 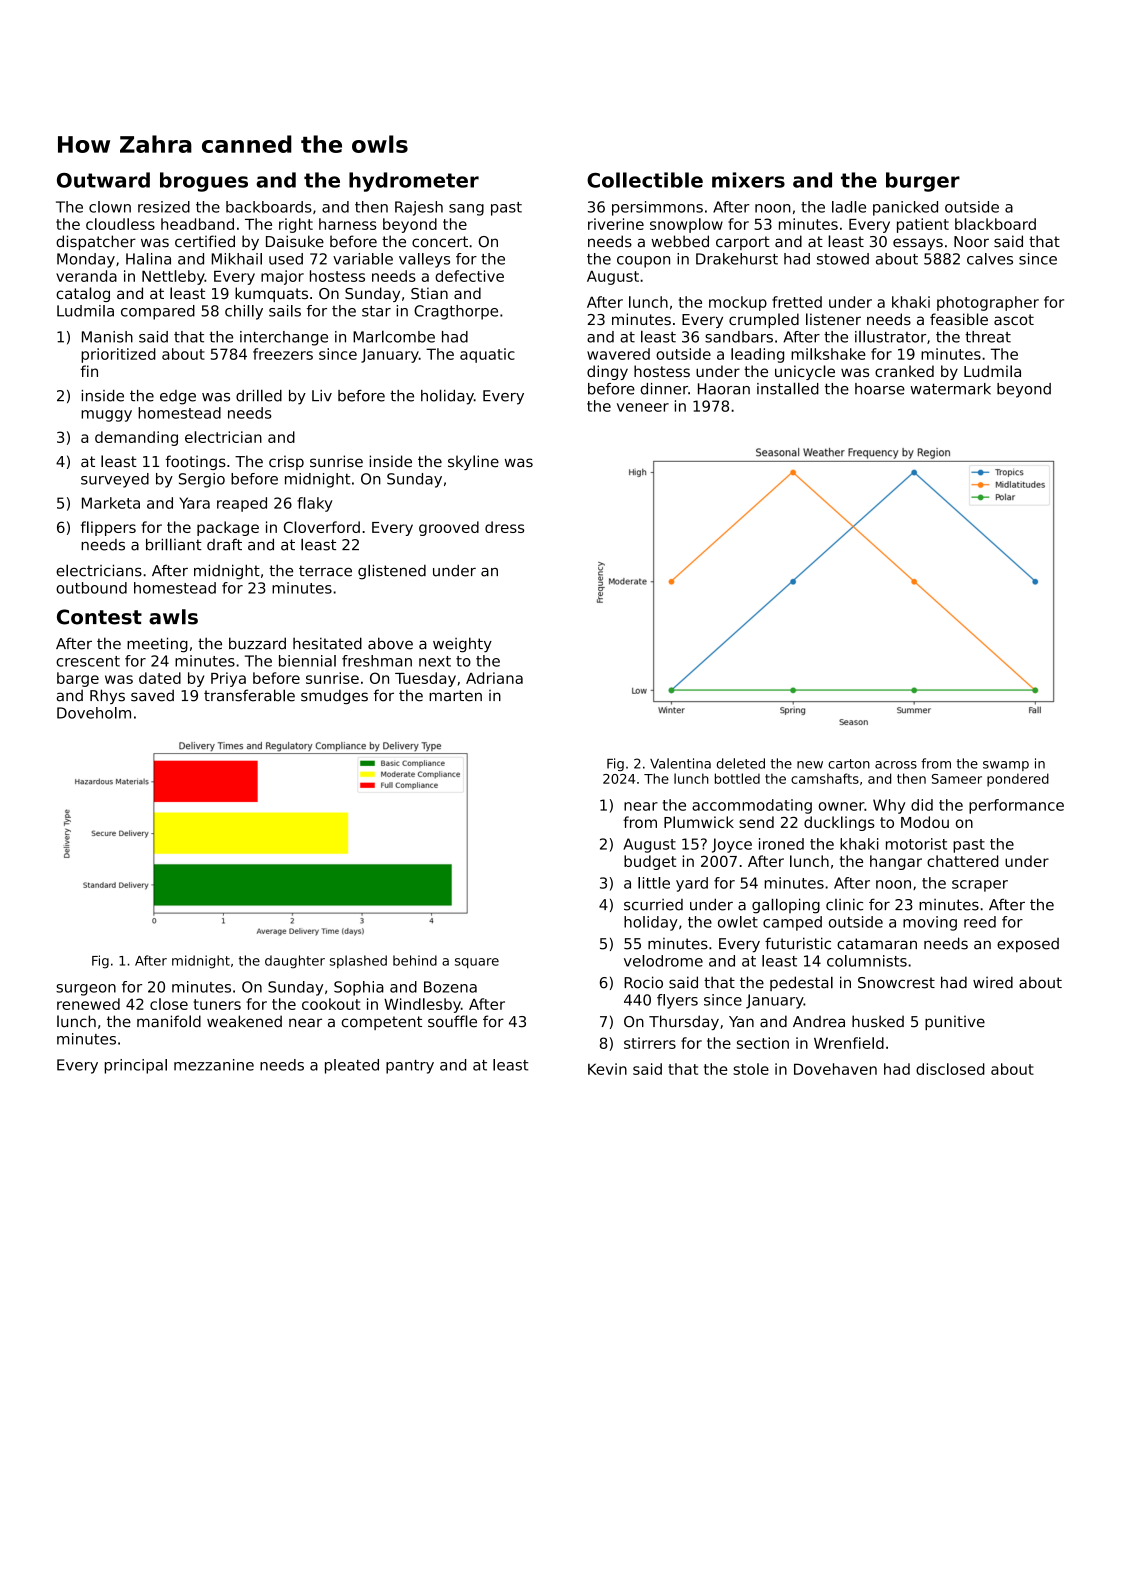 What do you see at coordinates (663, 961) in the document?
I see `velodrome` at bounding box center [663, 961].
